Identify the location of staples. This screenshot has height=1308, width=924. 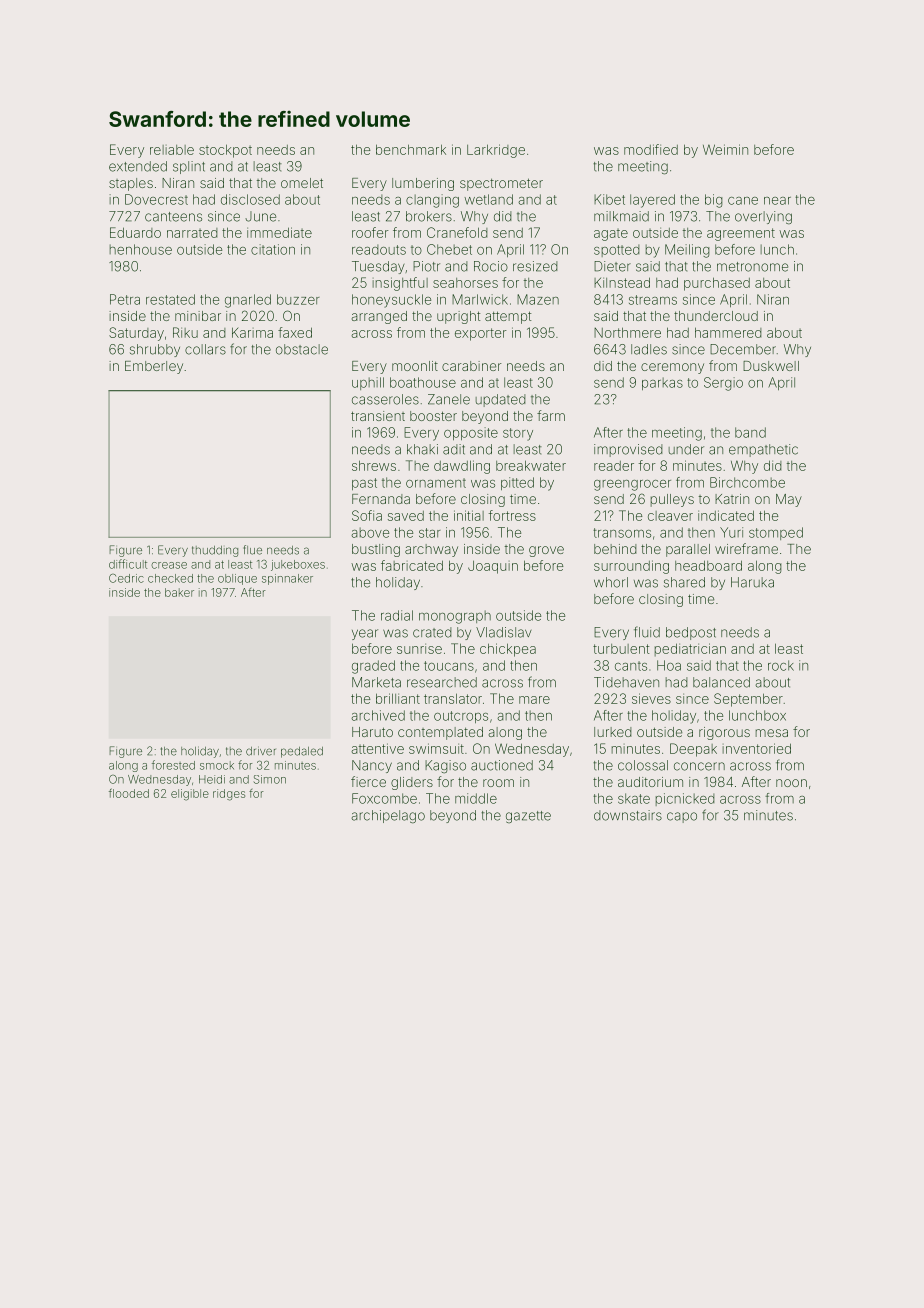
(131, 184).
